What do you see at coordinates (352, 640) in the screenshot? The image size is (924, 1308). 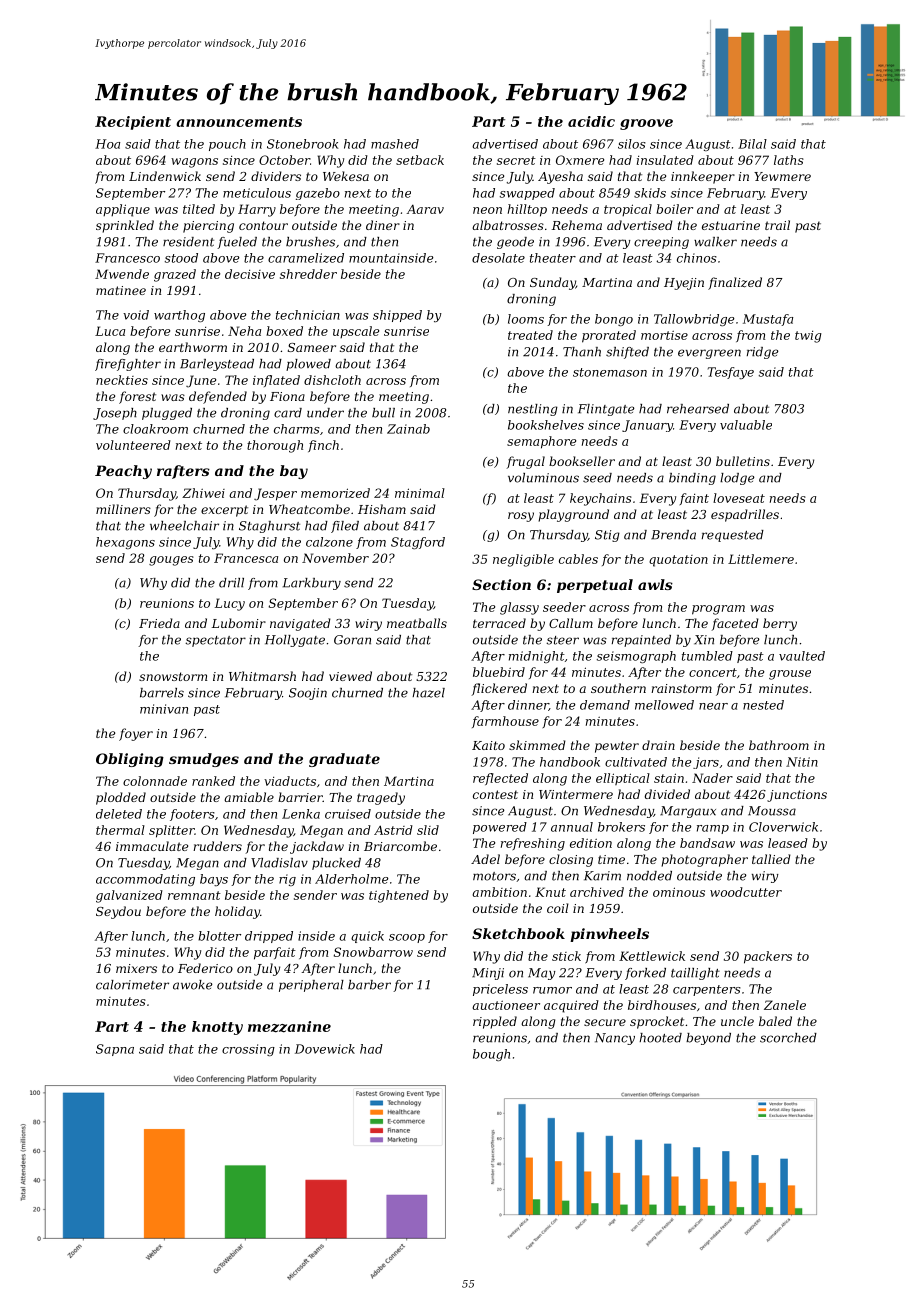 I see `Goran` at bounding box center [352, 640].
